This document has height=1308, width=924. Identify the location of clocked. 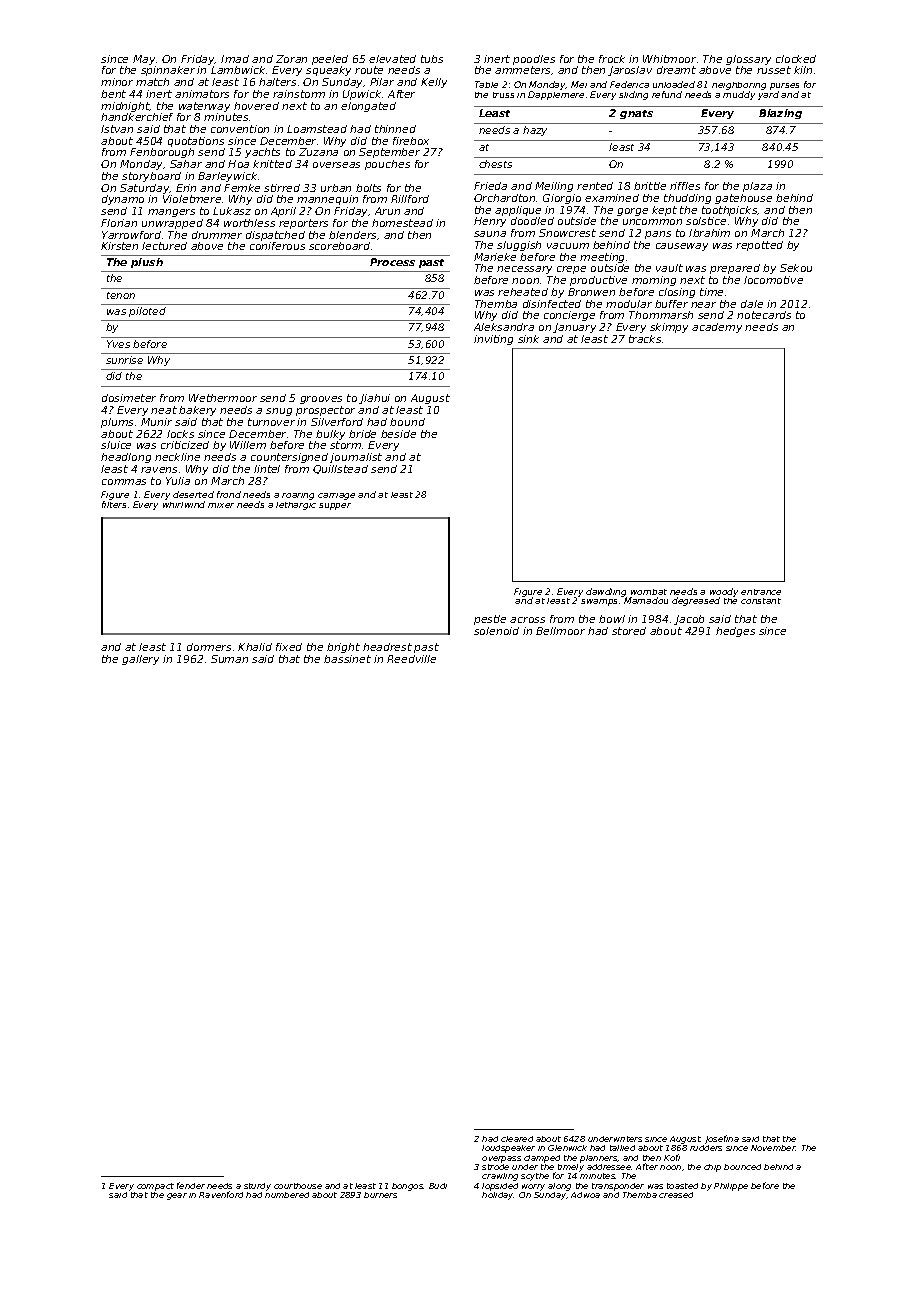
(796, 59).
